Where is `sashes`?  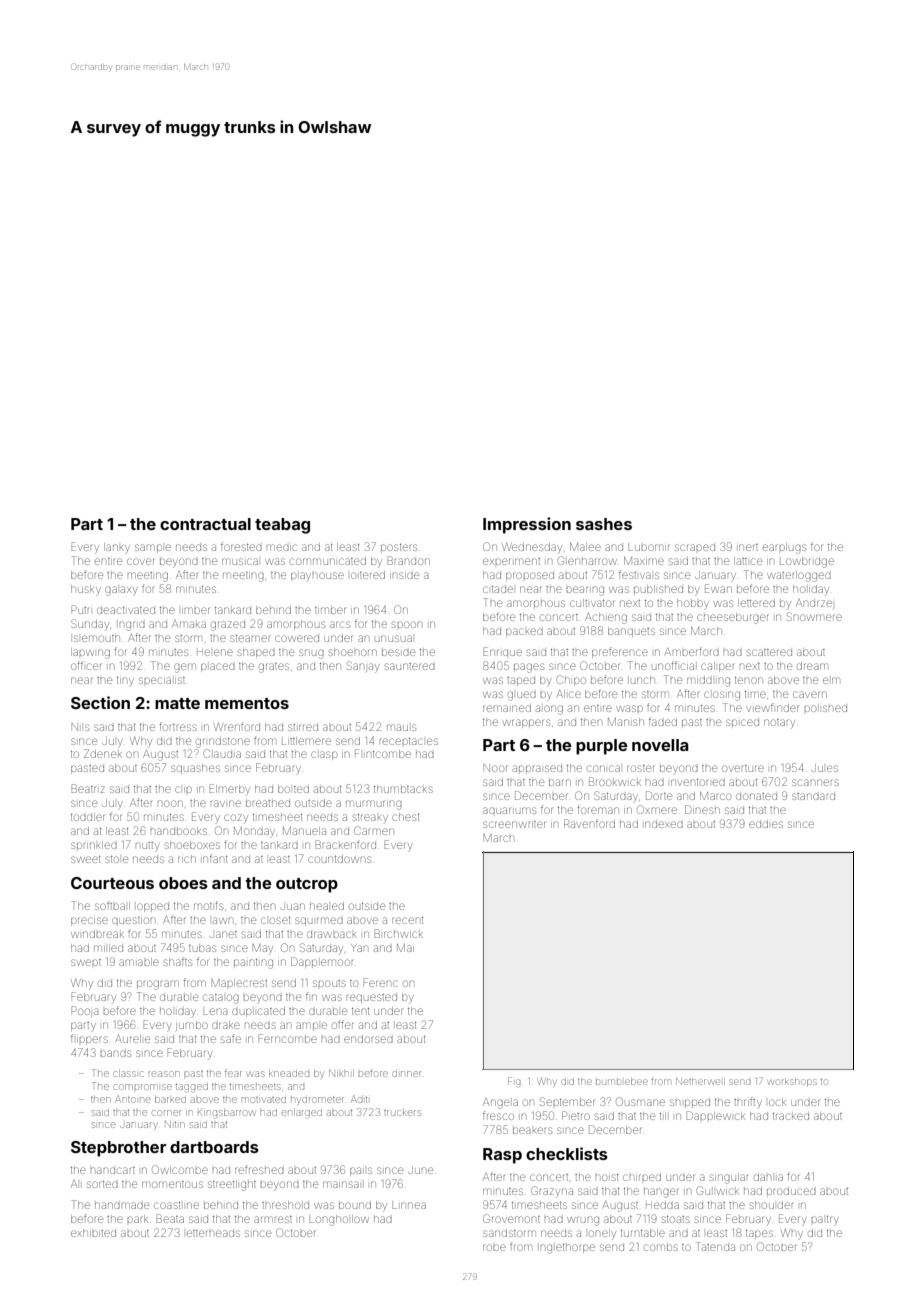
sashes is located at coordinates (604, 524).
